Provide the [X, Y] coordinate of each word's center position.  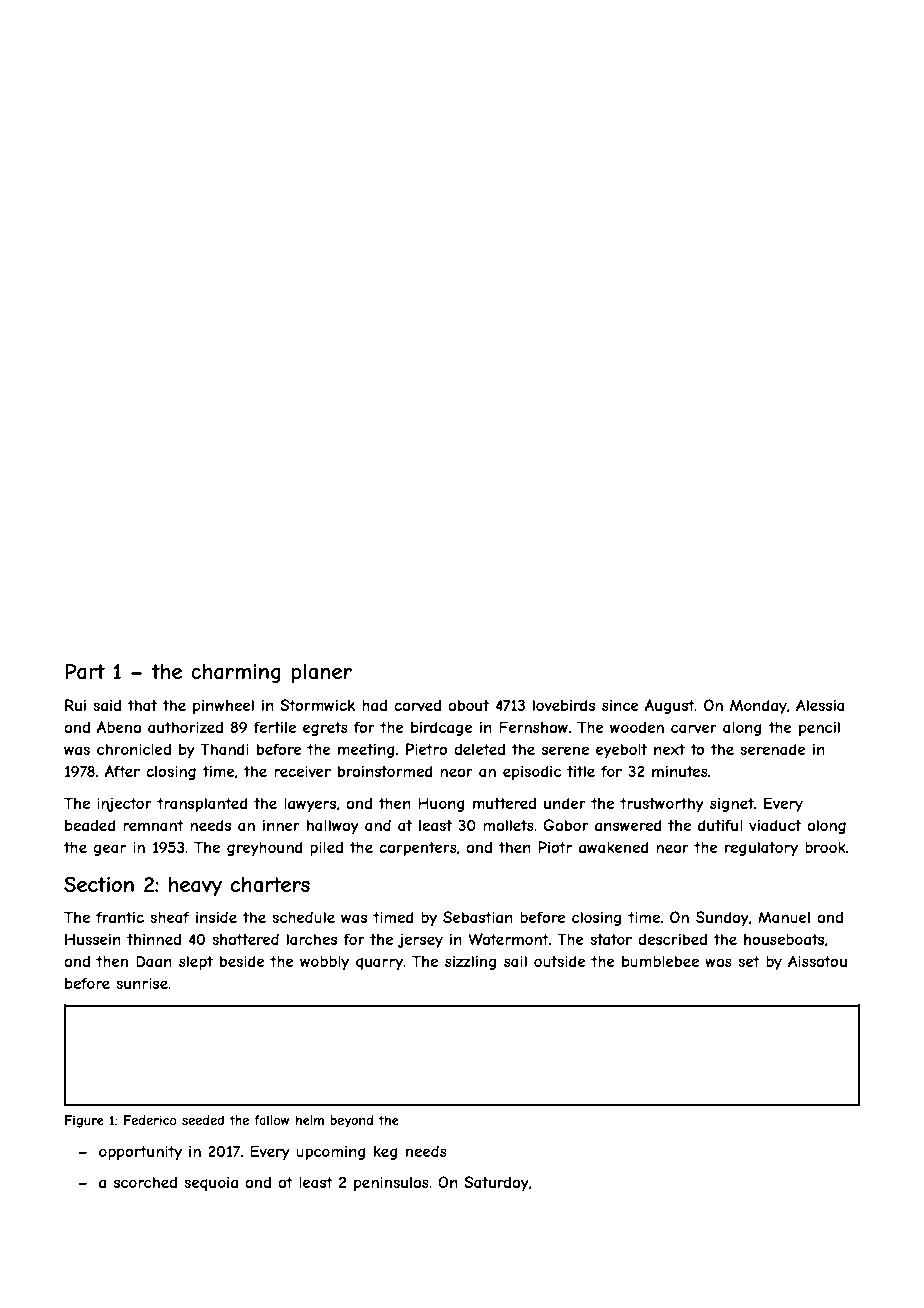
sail [515, 961]
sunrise [142, 983]
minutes [680, 771]
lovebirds [564, 705]
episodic [532, 772]
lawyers [310, 804]
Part [85, 671]
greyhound [265, 848]
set [749, 961]
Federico [150, 1120]
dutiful [720, 825]
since [620, 705]
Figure [84, 1121]
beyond [351, 1121]
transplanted [202, 804]
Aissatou [817, 961]
